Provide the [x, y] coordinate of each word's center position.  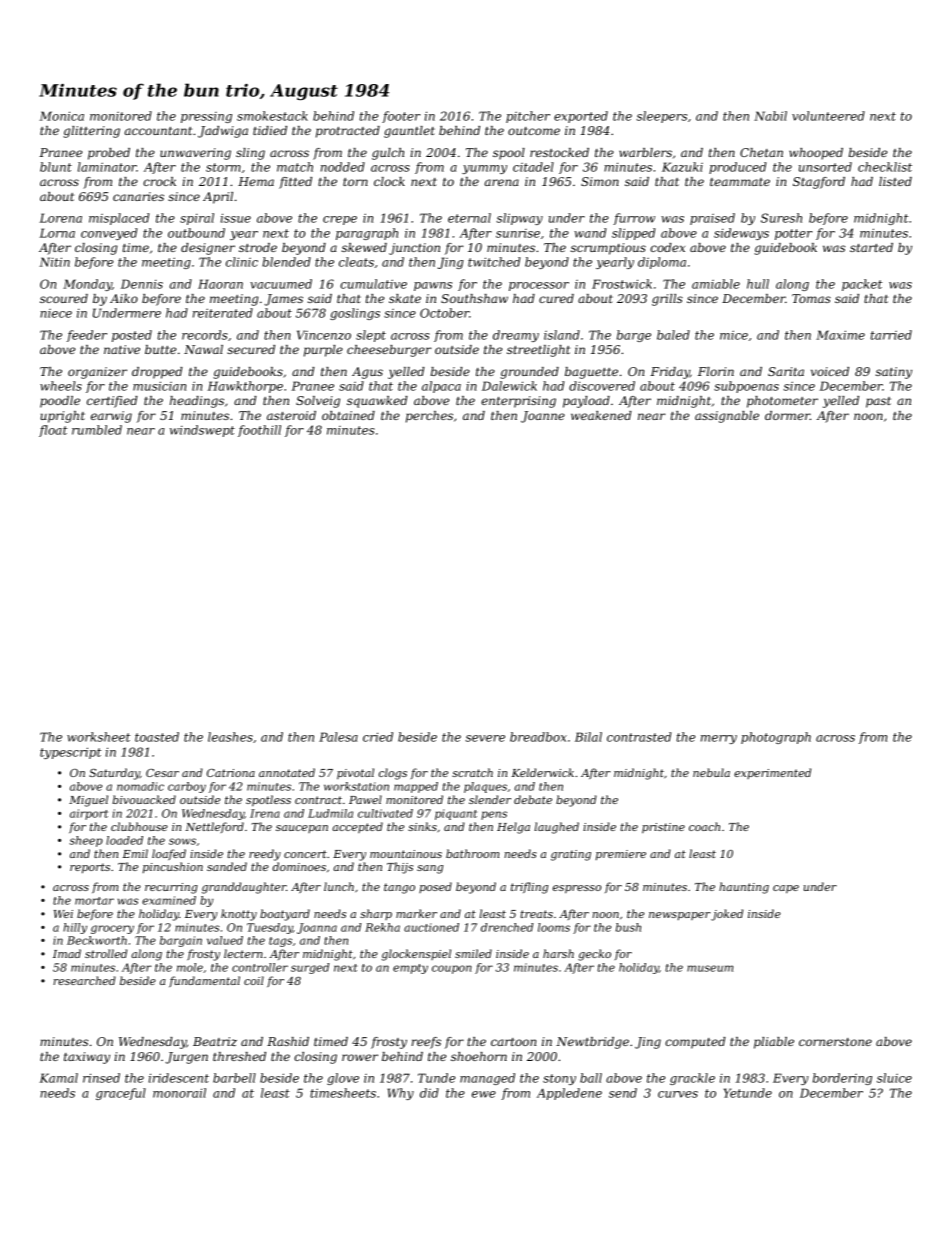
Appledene [569, 1094]
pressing [206, 117]
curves [678, 1094]
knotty [239, 915]
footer [401, 117]
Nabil [770, 116]
